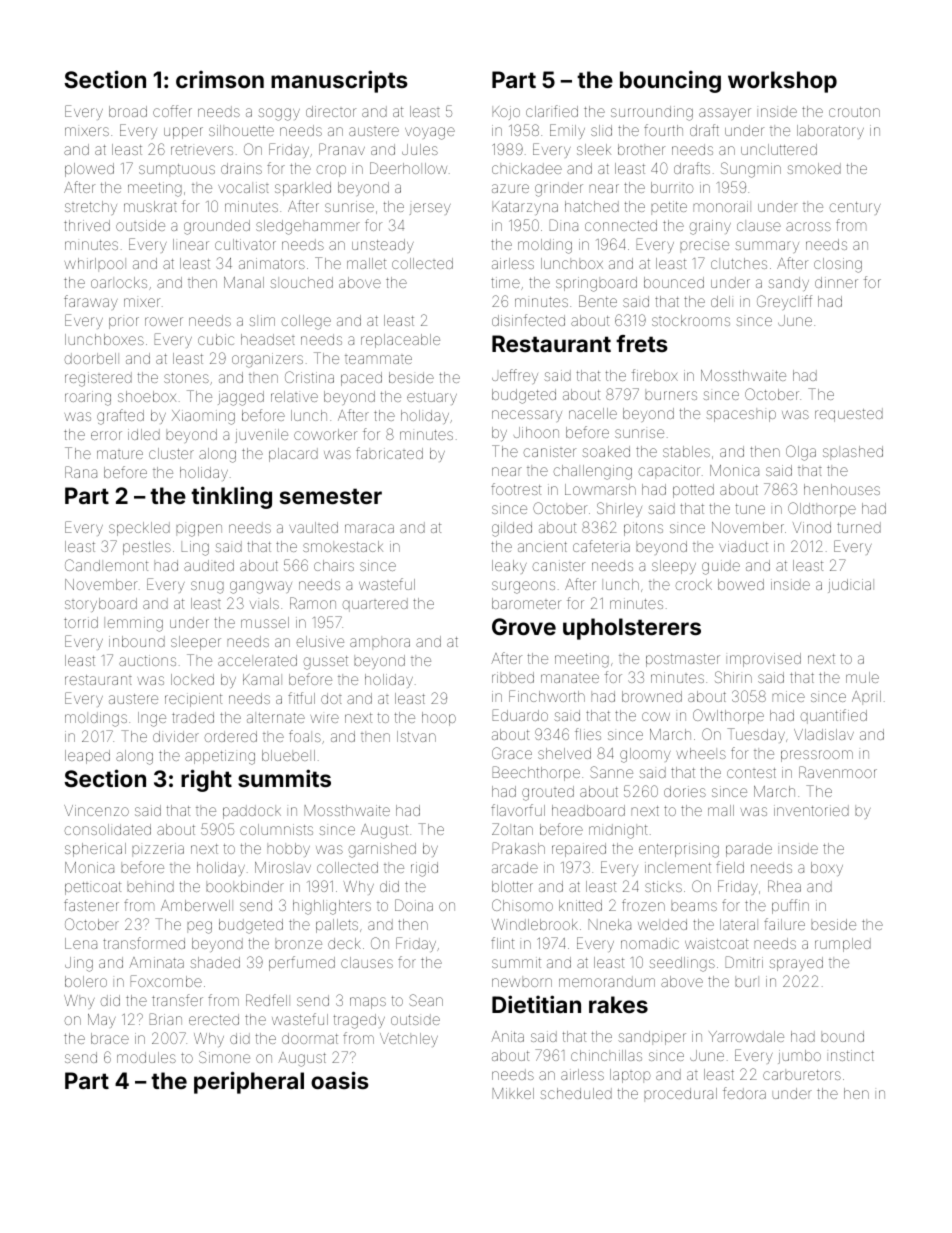 Image resolution: width=952 pixels, height=1233 pixels. What do you see at coordinates (670, 81) in the page?
I see `bouncing` at bounding box center [670, 81].
